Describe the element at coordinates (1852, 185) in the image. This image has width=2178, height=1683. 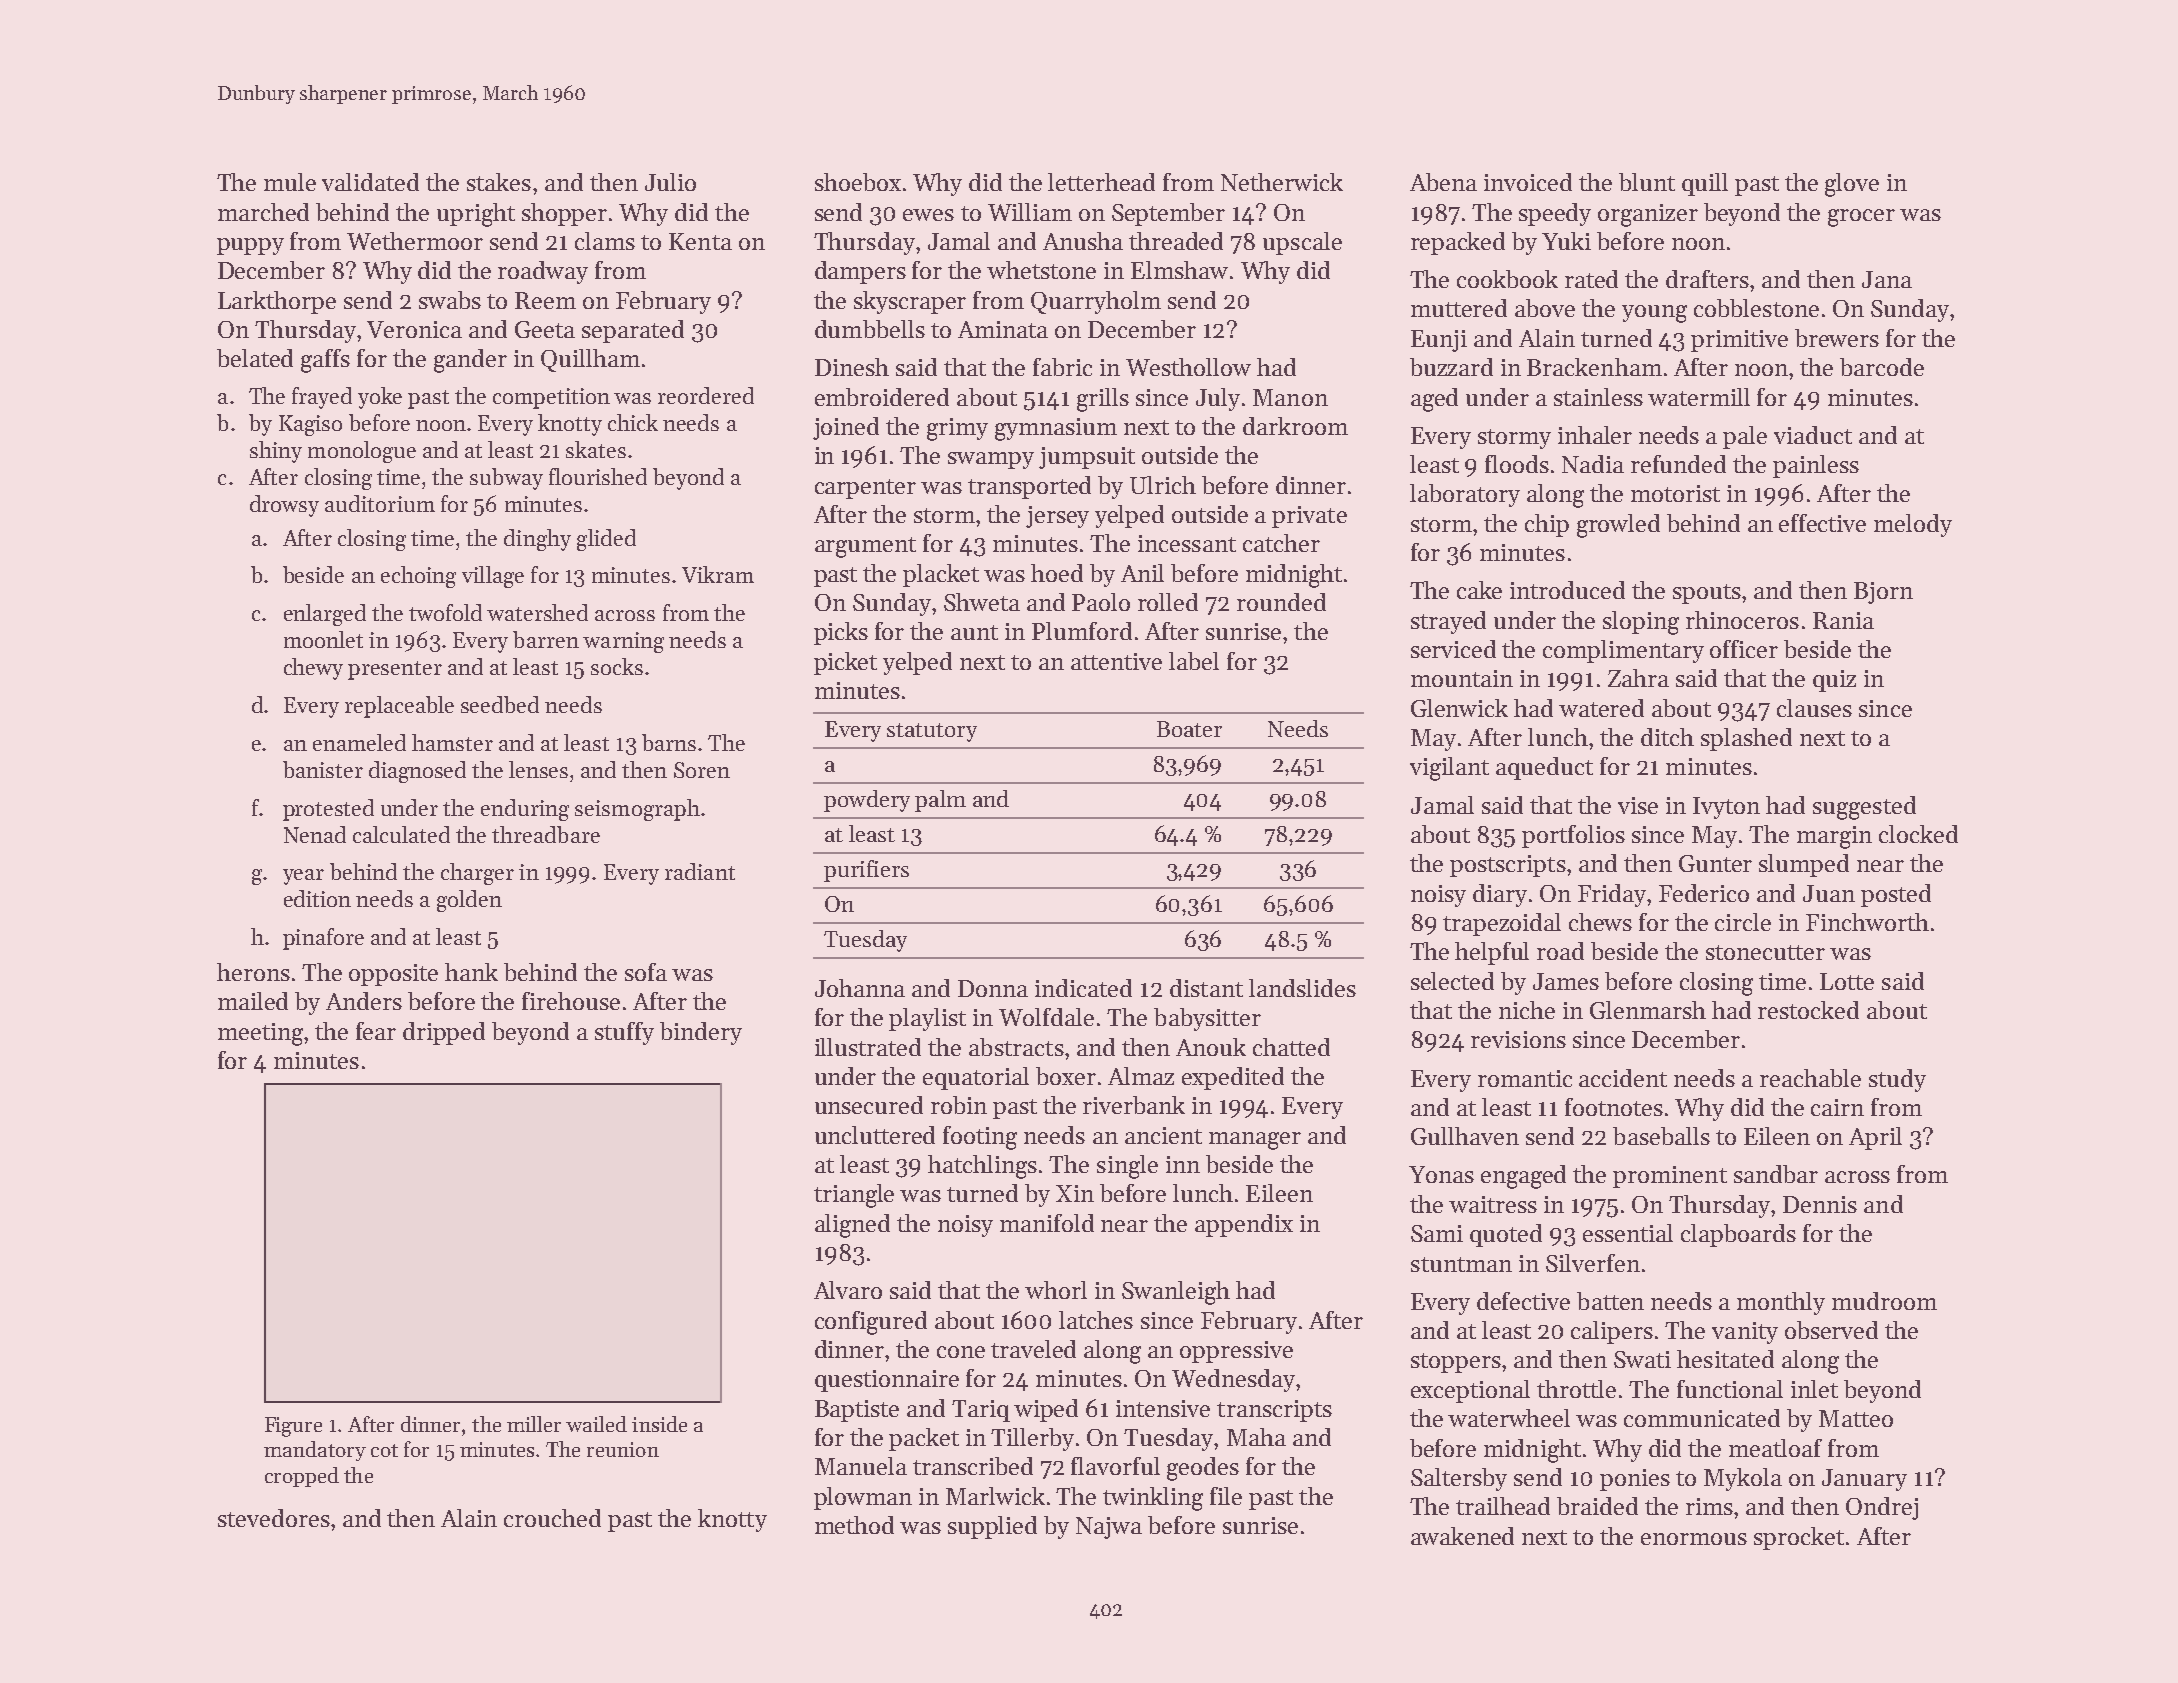
I see `glove` at that location.
